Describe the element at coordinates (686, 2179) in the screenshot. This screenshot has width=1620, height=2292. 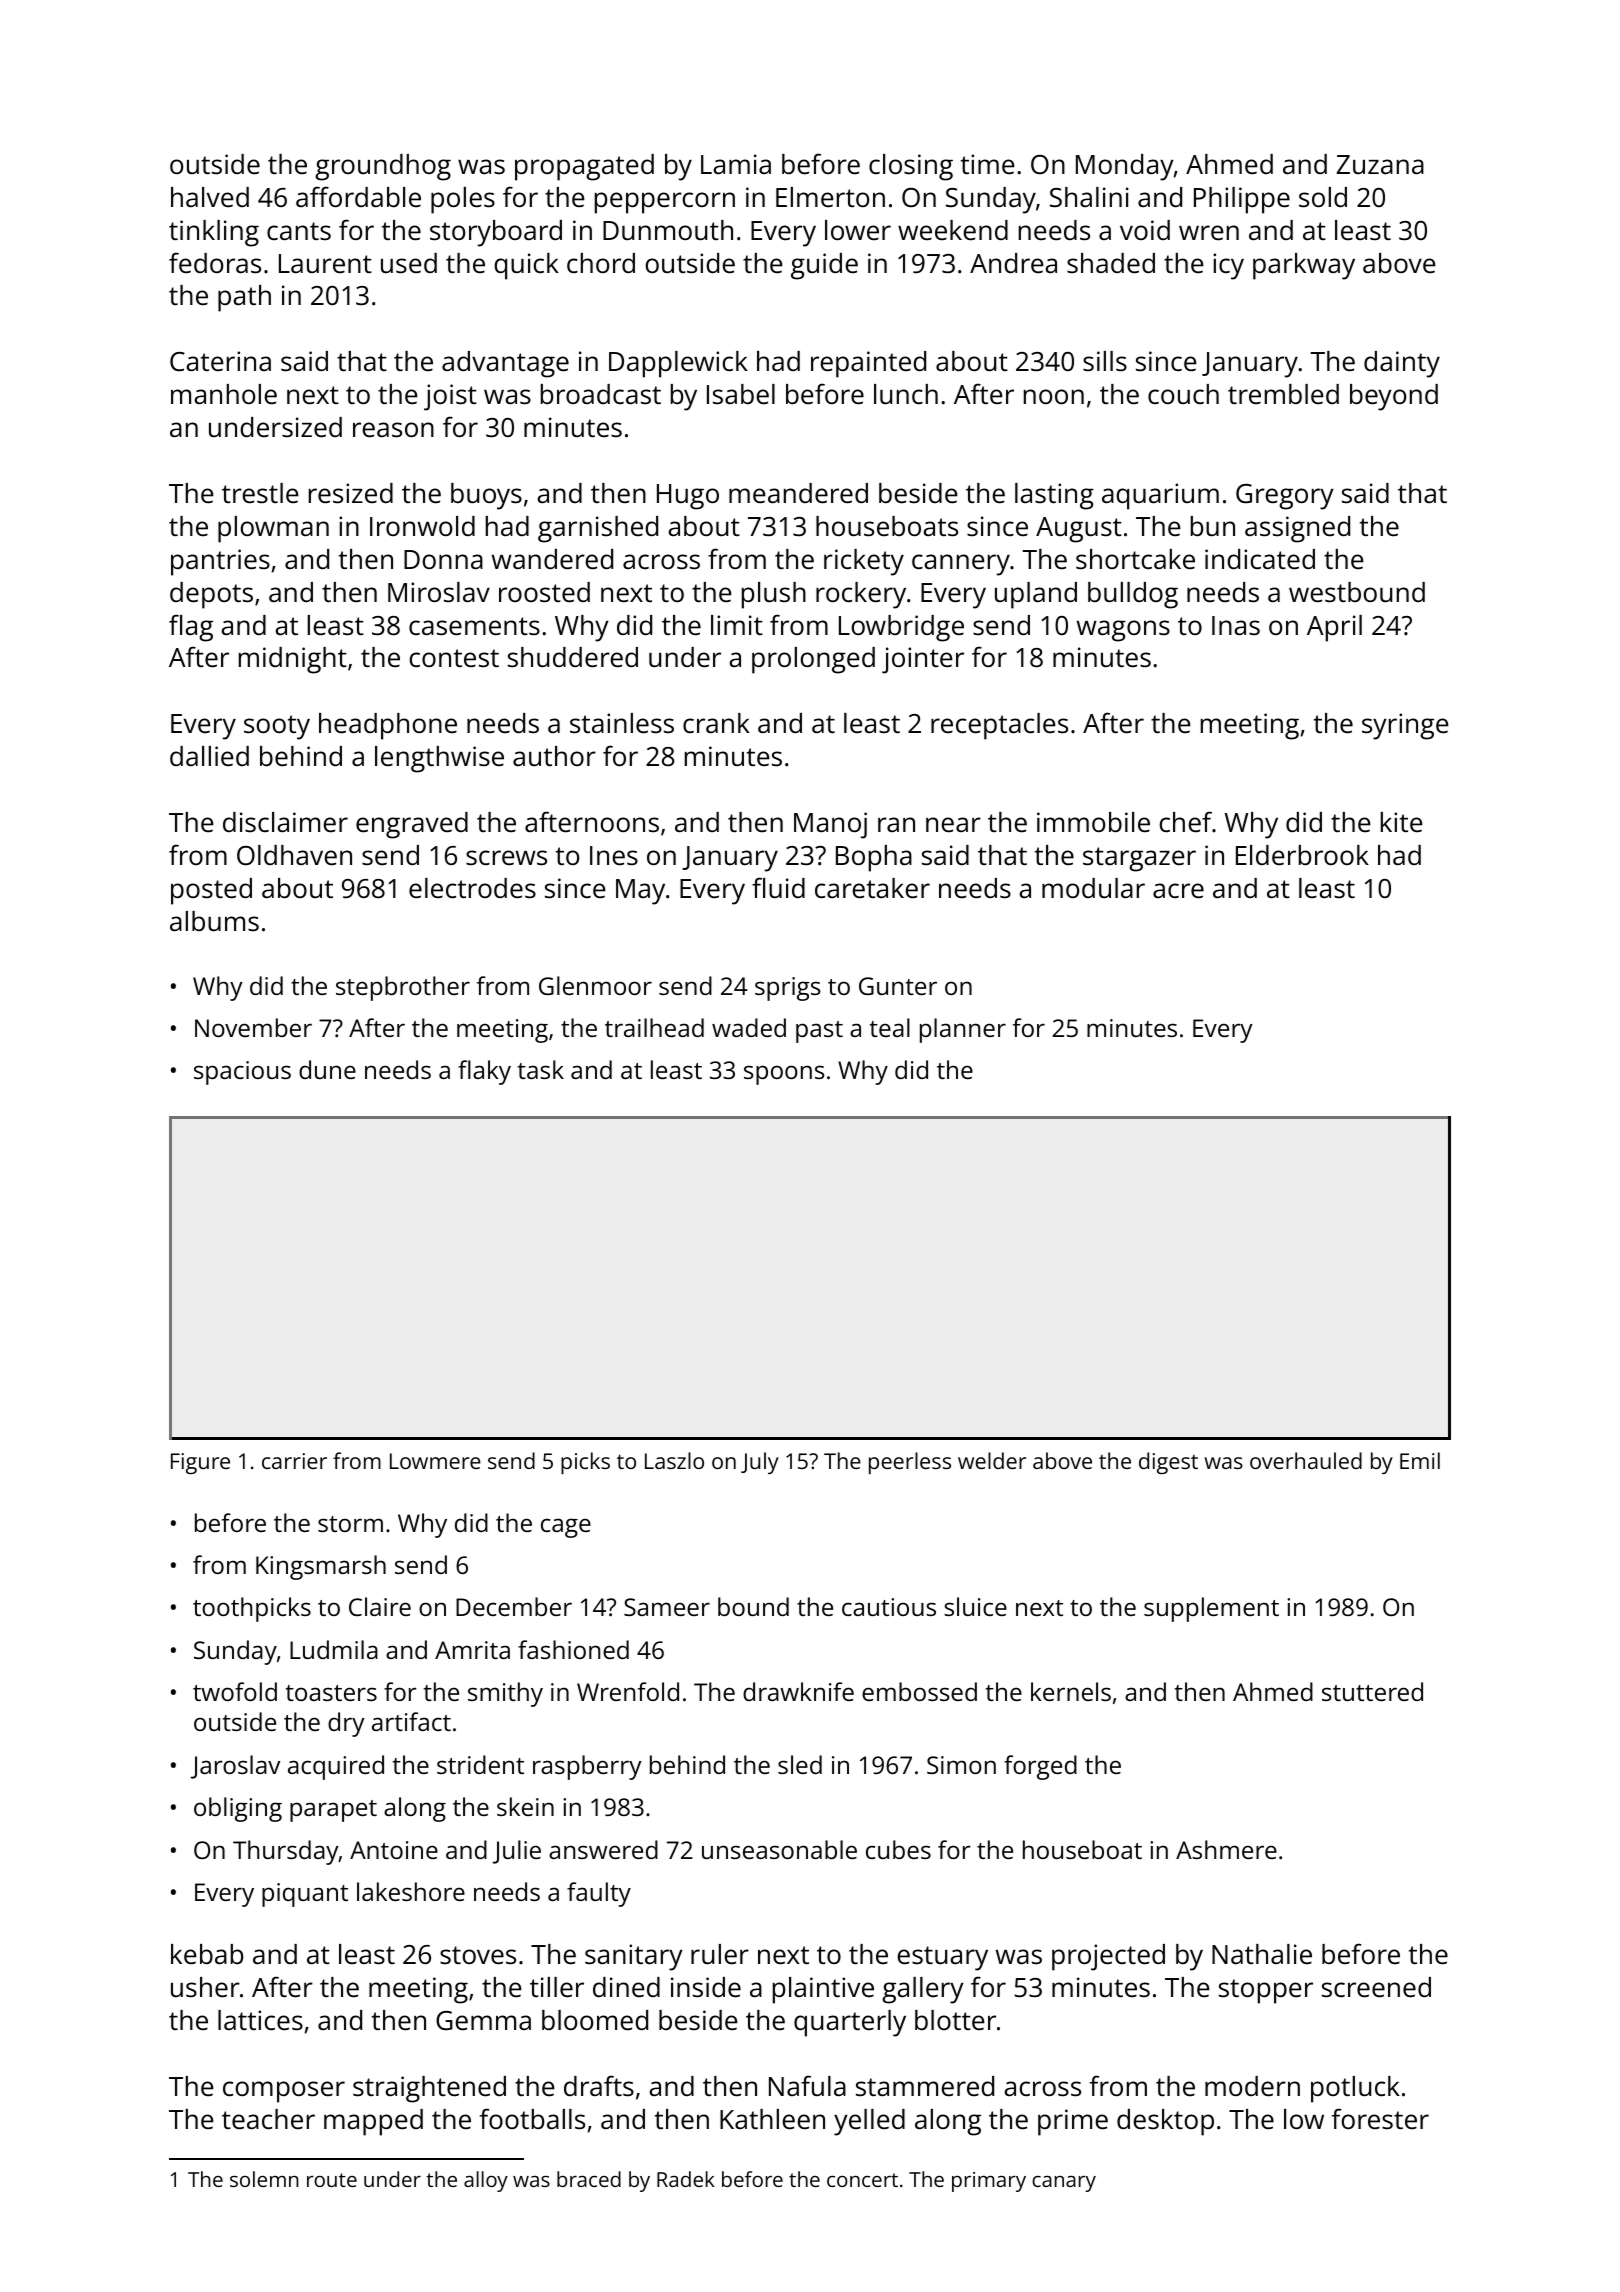
I see `Radek` at that location.
